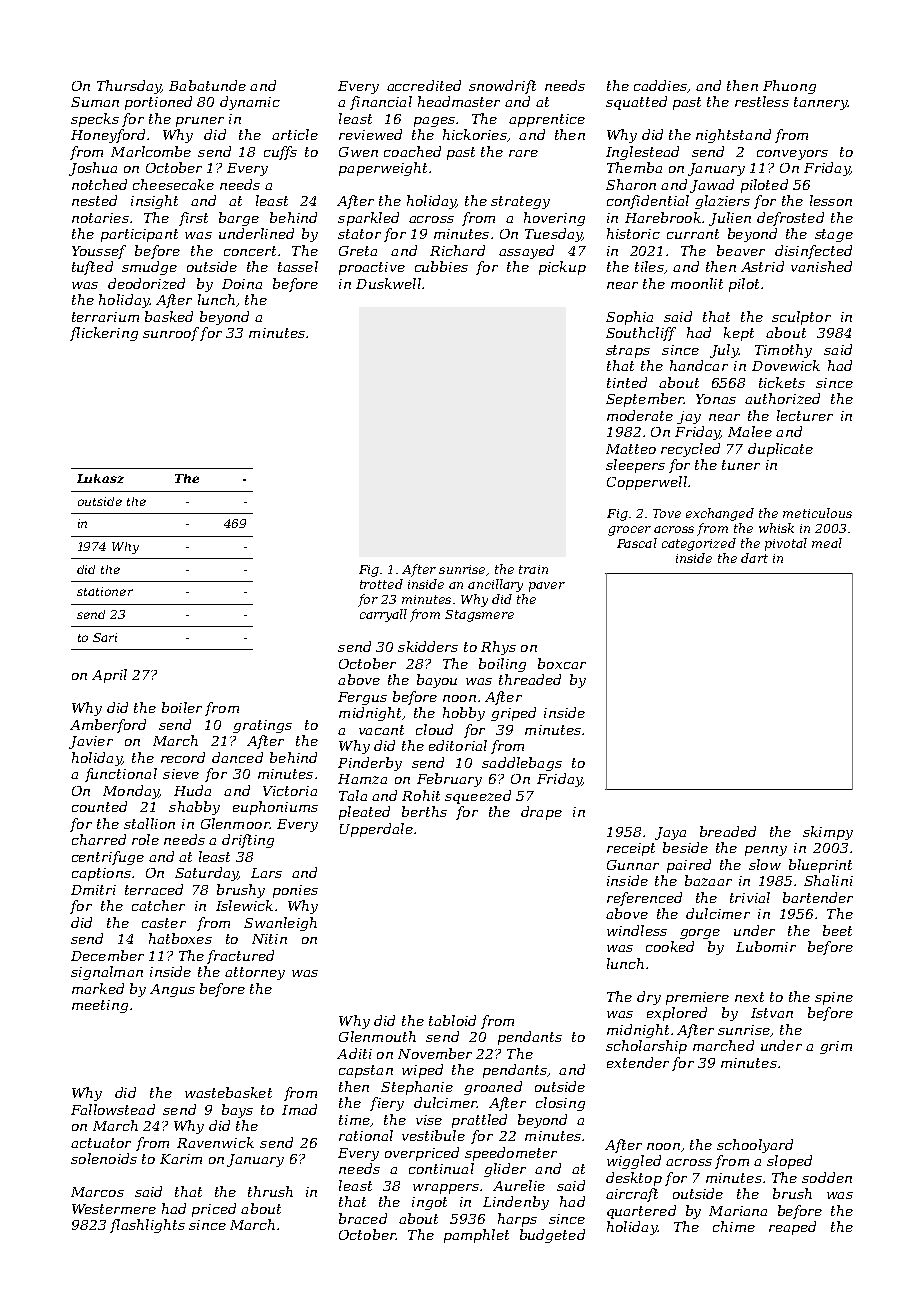 This document has height=1308, width=924. Describe the element at coordinates (700, 934) in the document. I see `gorge` at that location.
